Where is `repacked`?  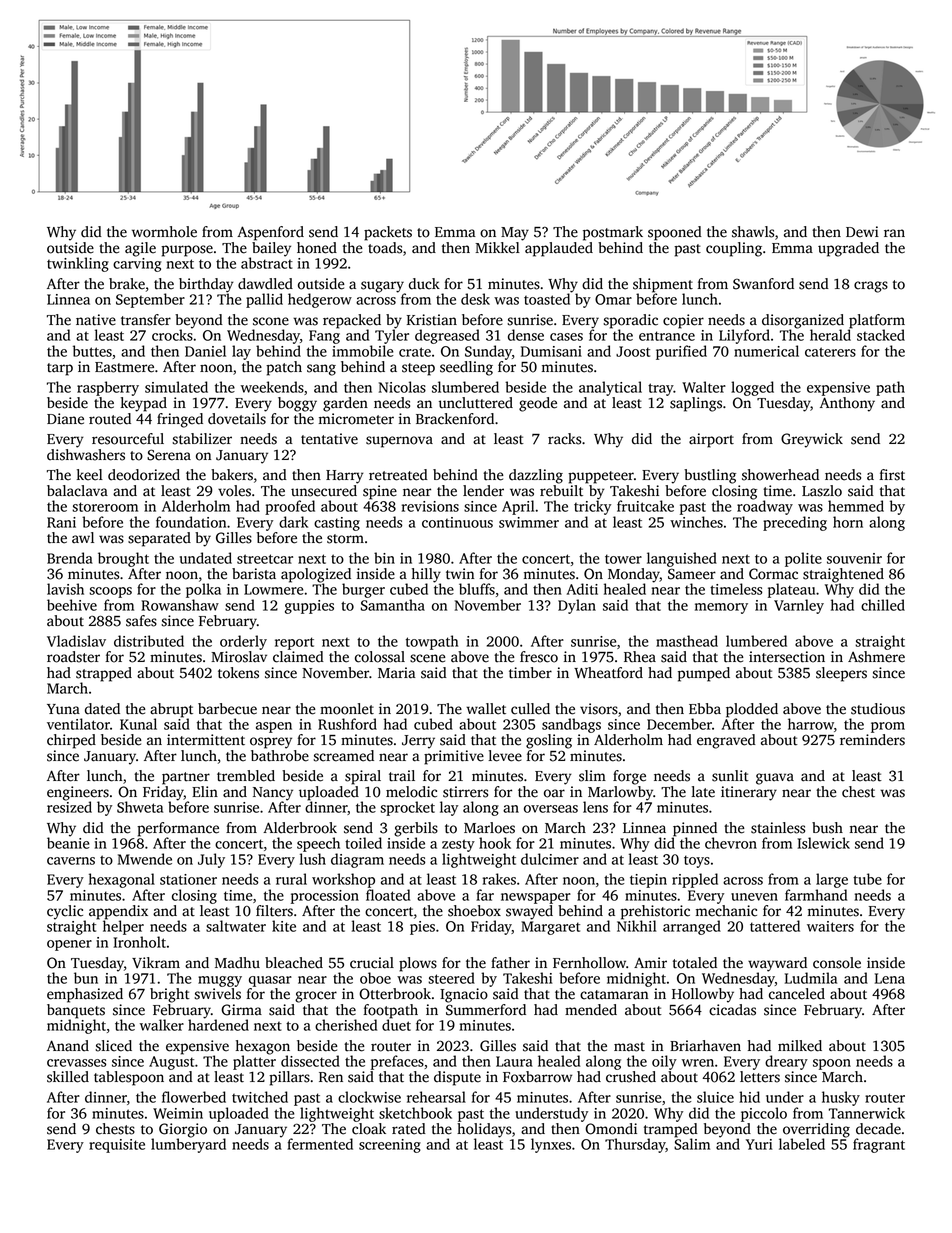
repacked is located at coordinates (352, 321).
